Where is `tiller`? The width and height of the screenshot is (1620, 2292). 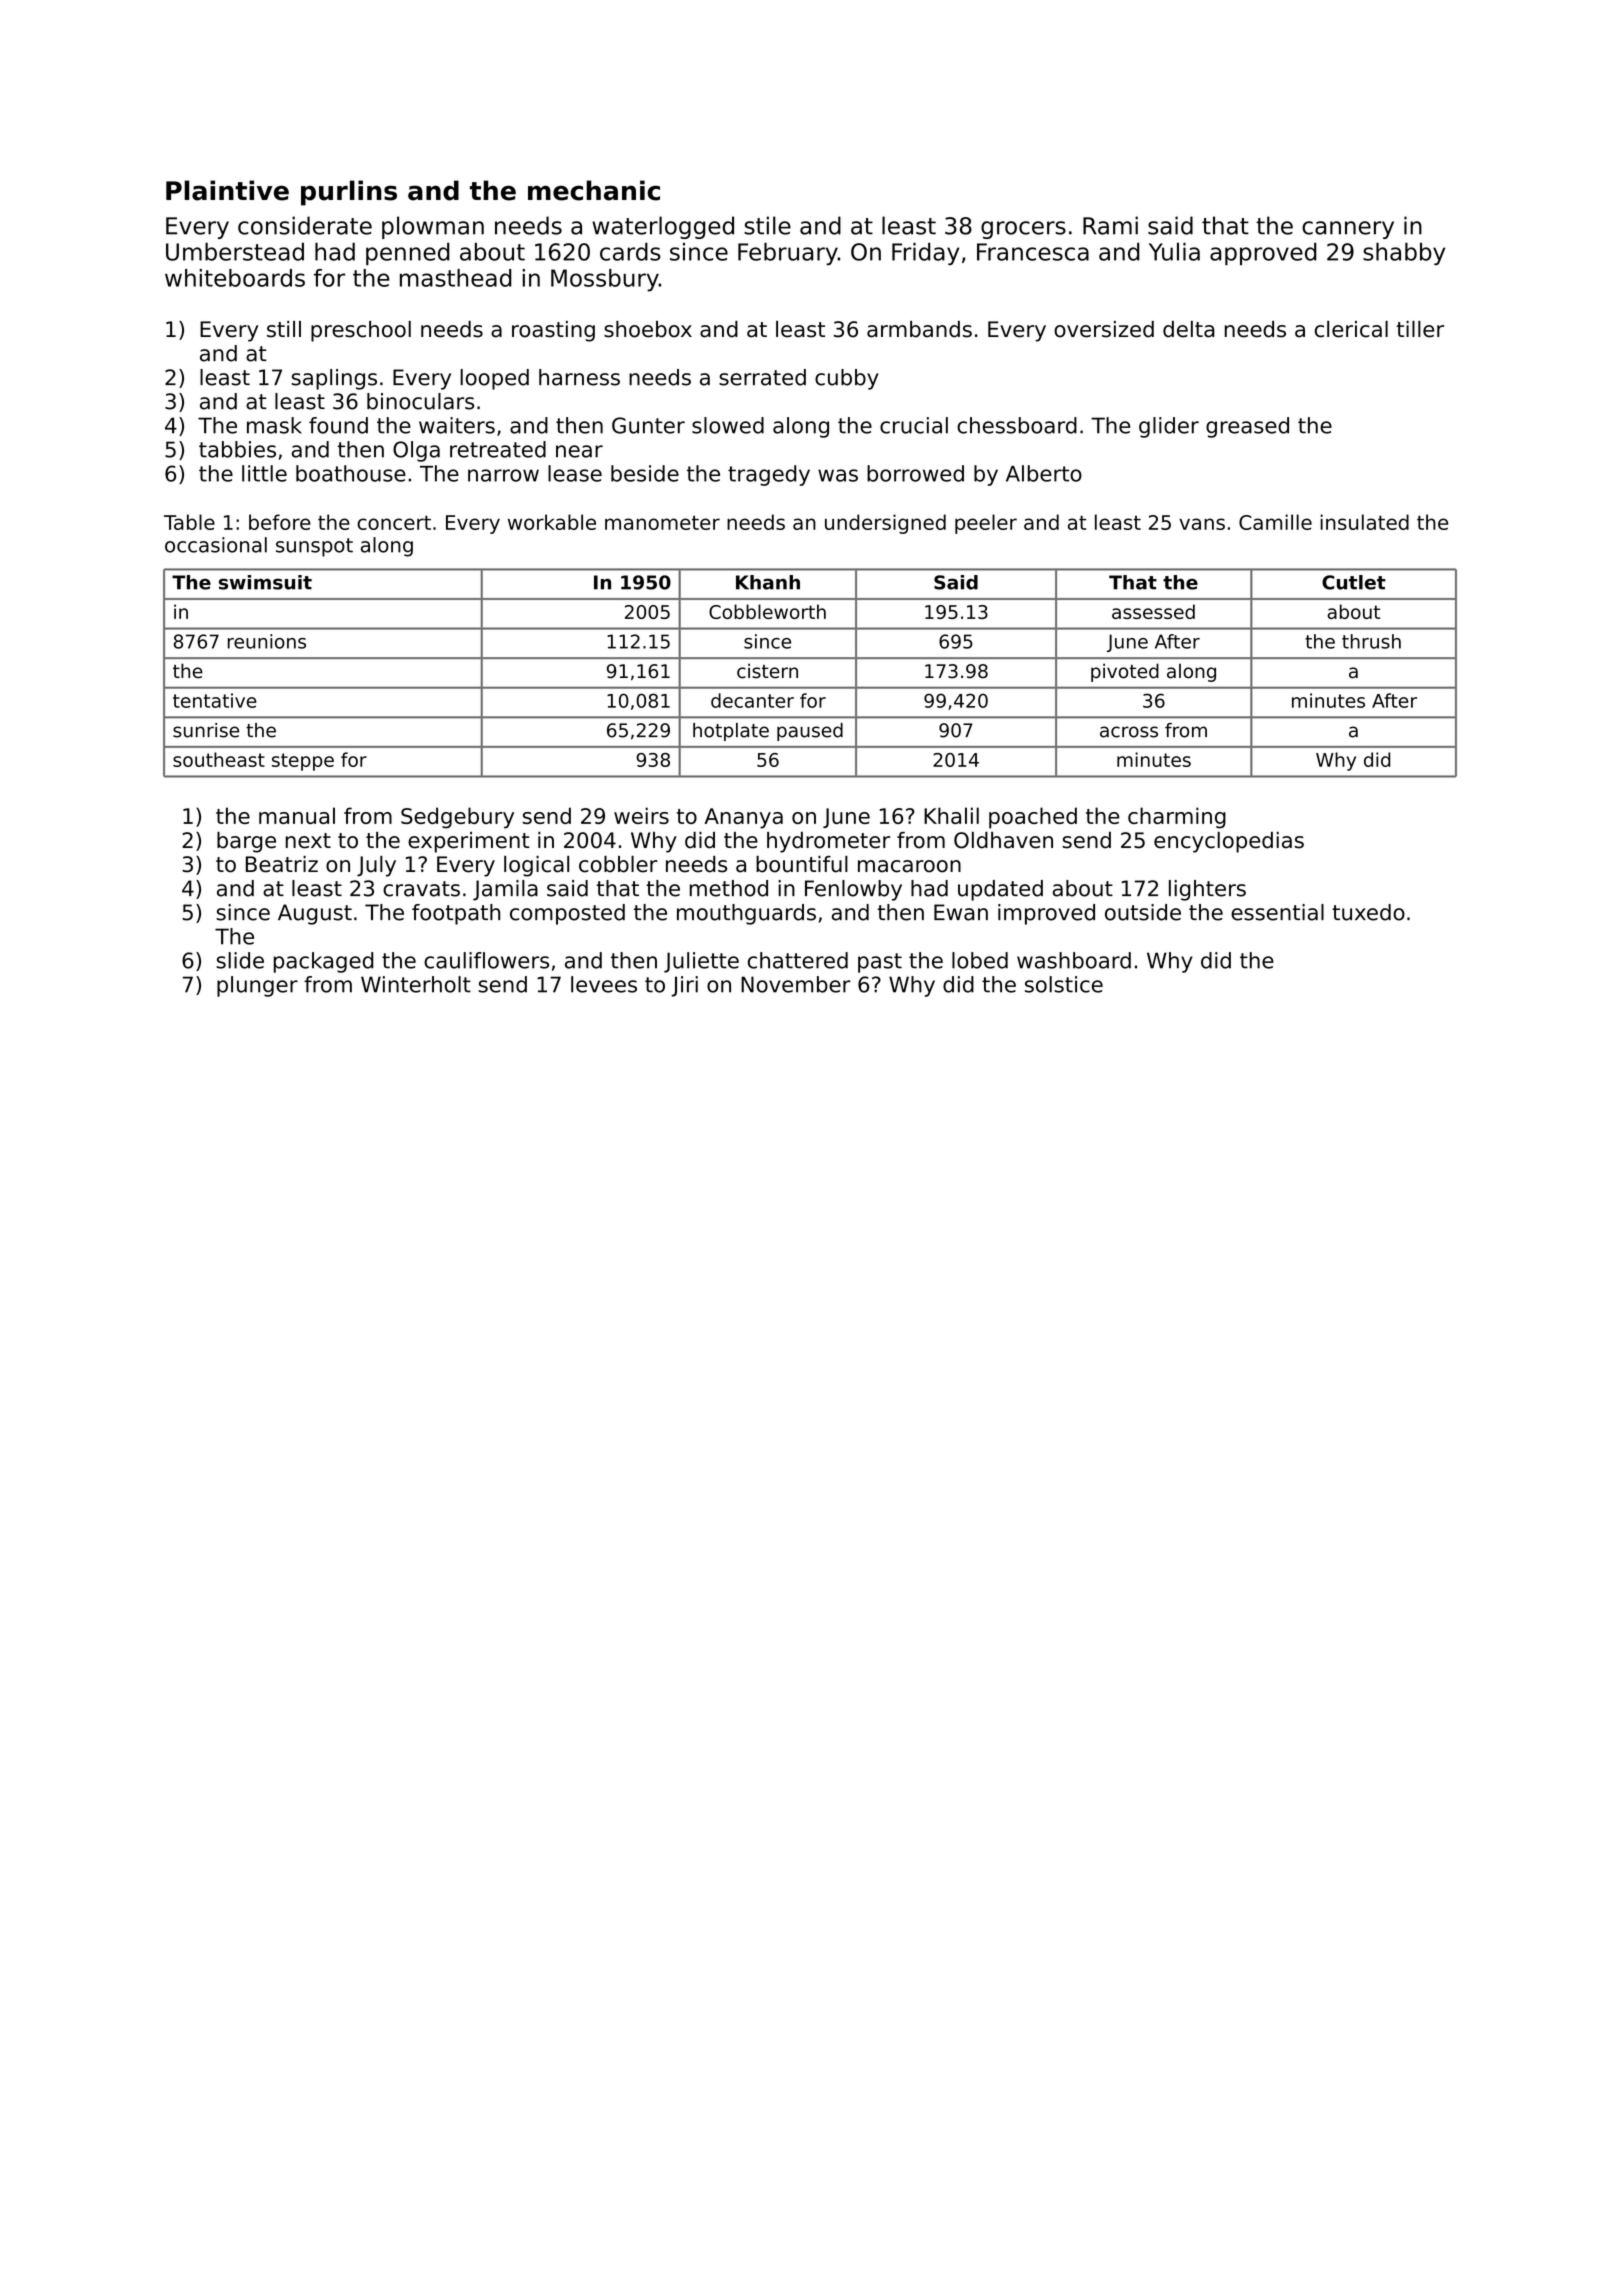 tiller is located at coordinates (1420, 329).
